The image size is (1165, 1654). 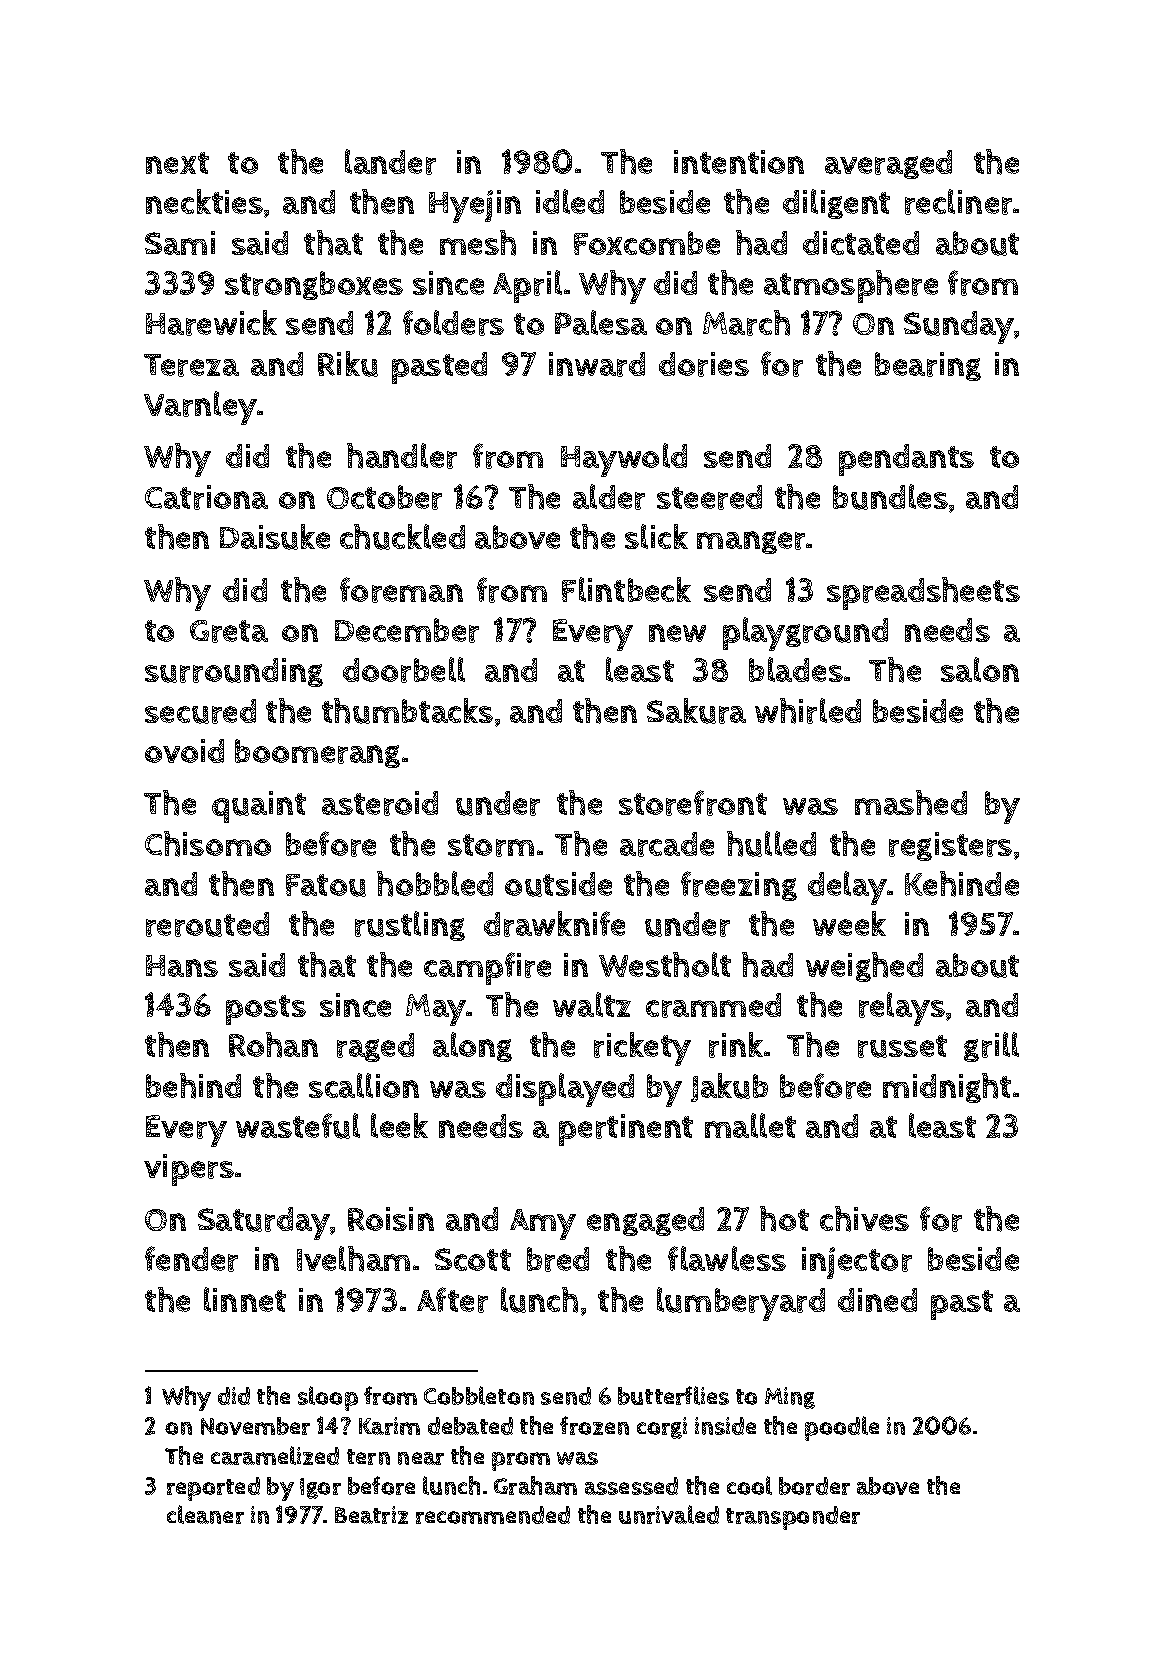 I want to click on storefront, so click(x=693, y=803).
